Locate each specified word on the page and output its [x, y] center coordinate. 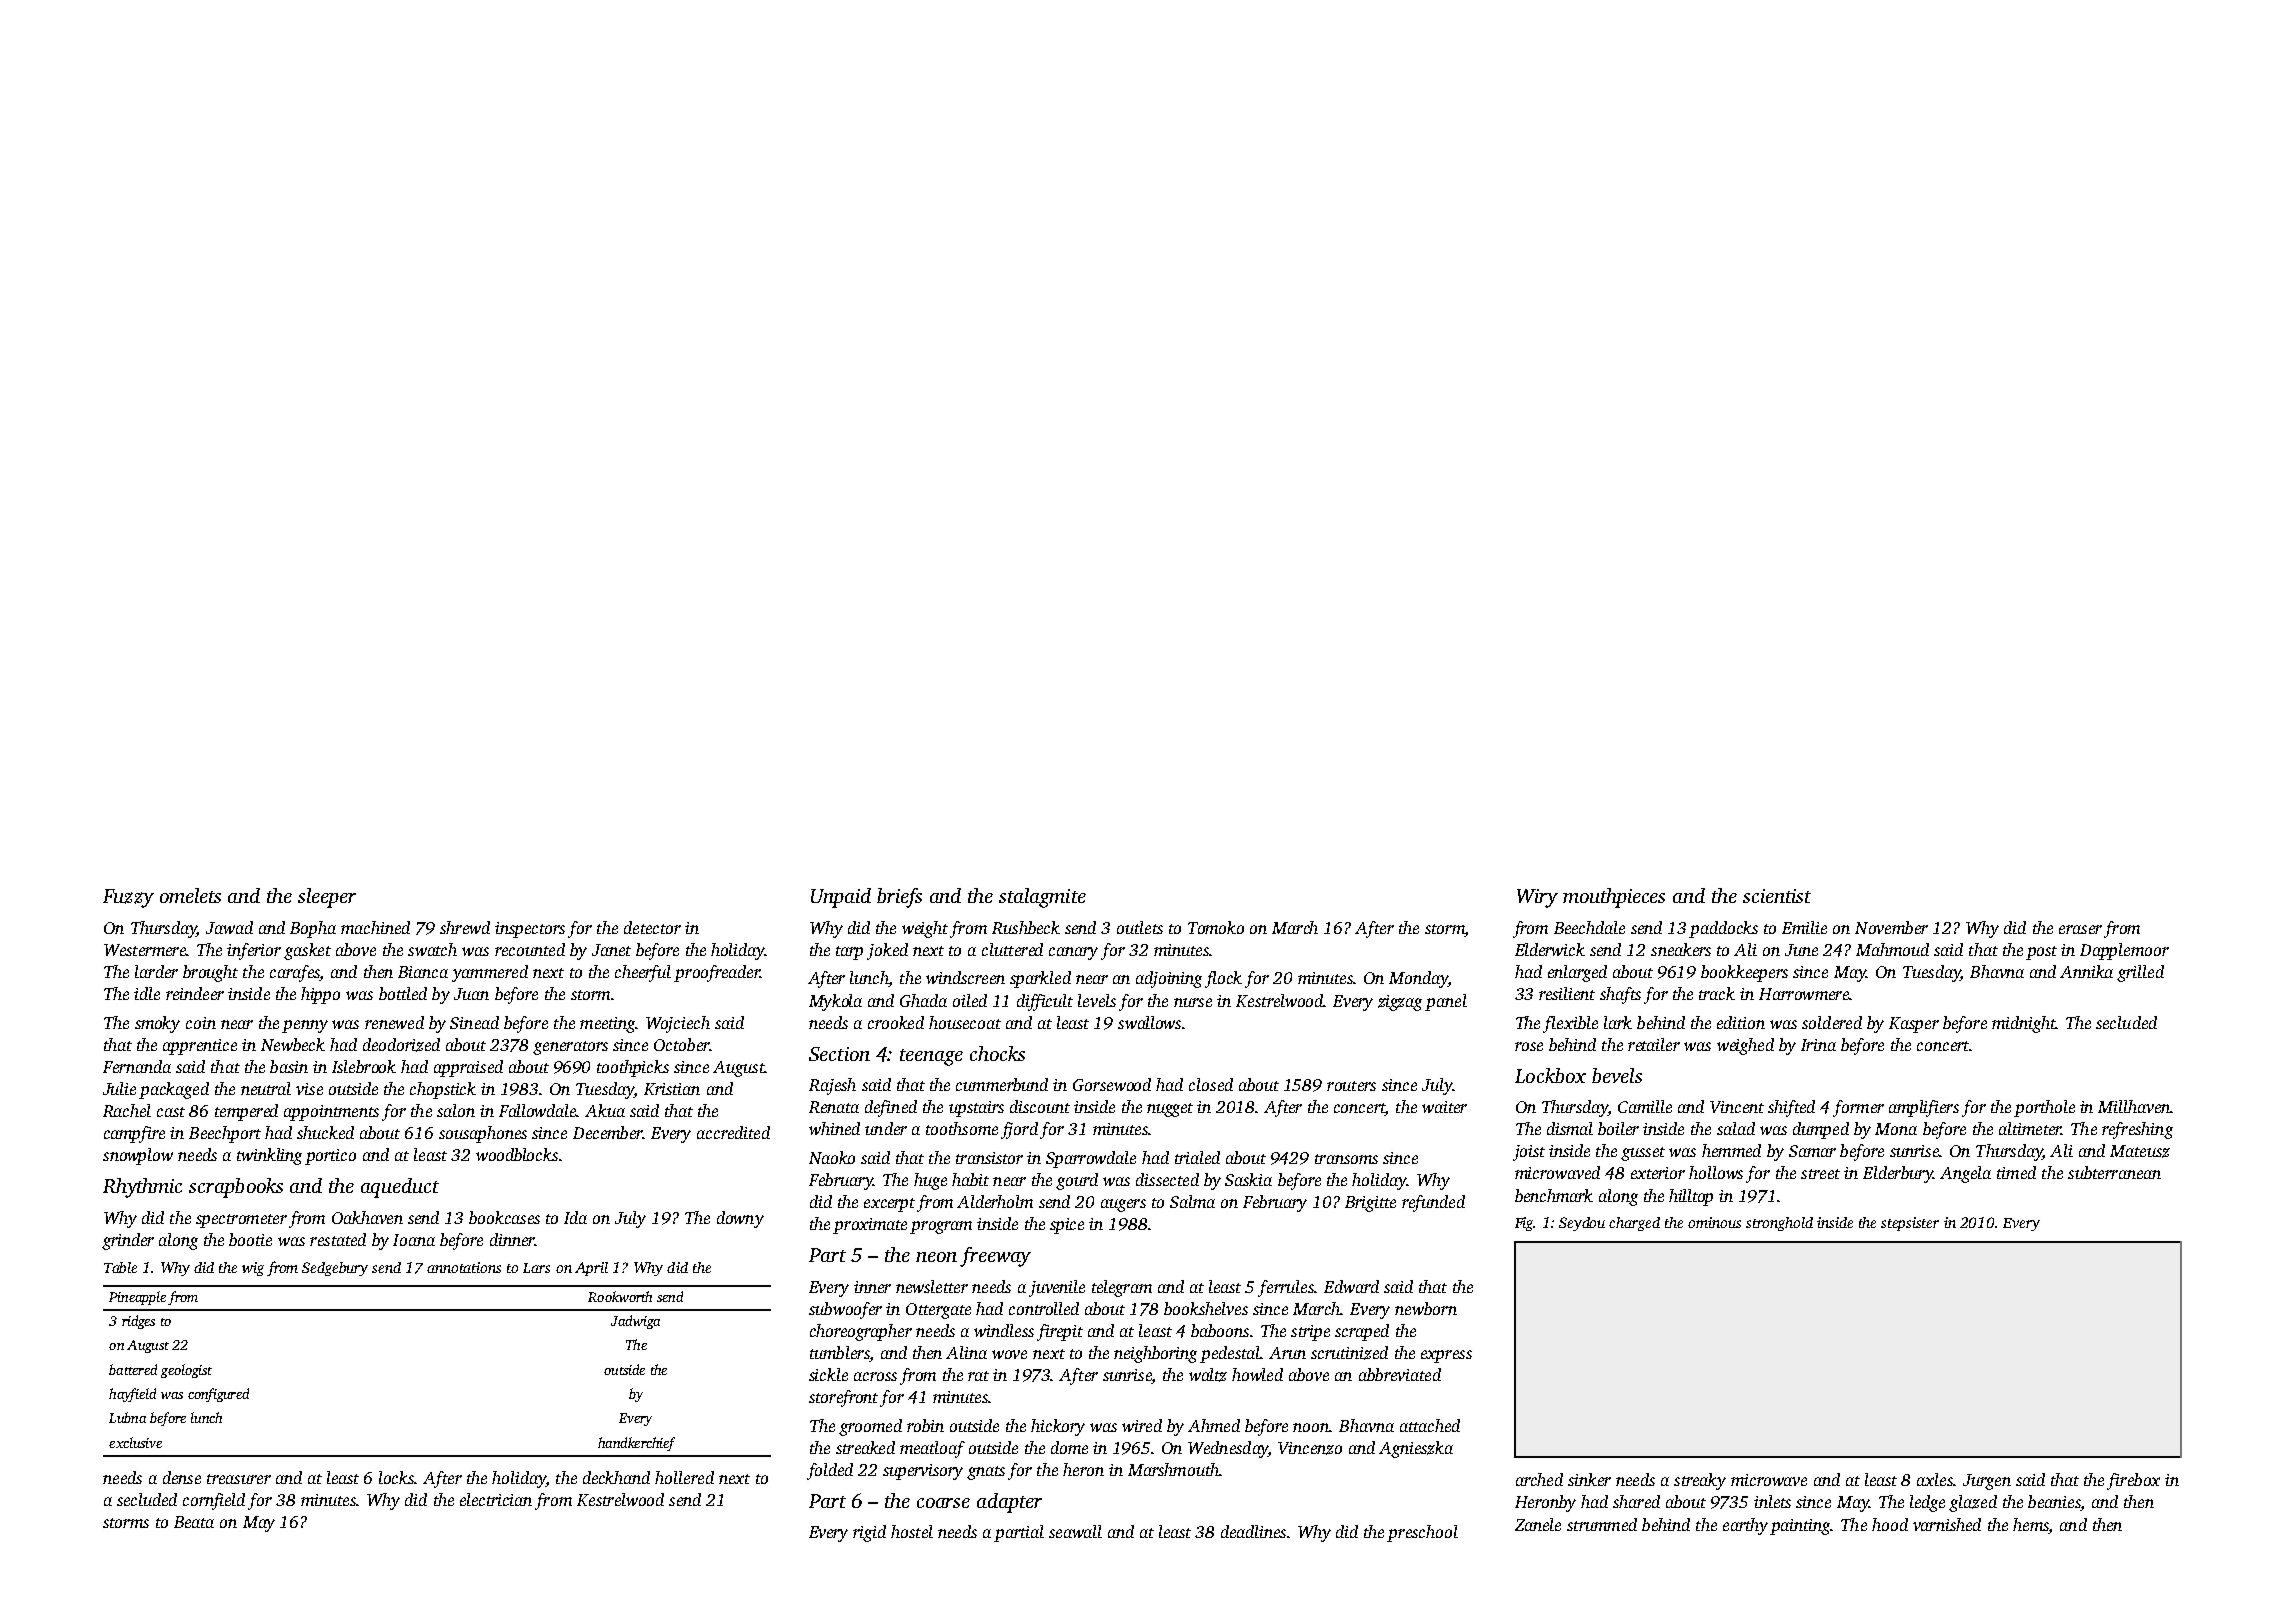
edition [1741, 1022]
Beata [194, 1522]
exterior [1658, 1173]
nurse [1193, 1002]
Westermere [145, 950]
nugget [1170, 1110]
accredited [733, 1132]
